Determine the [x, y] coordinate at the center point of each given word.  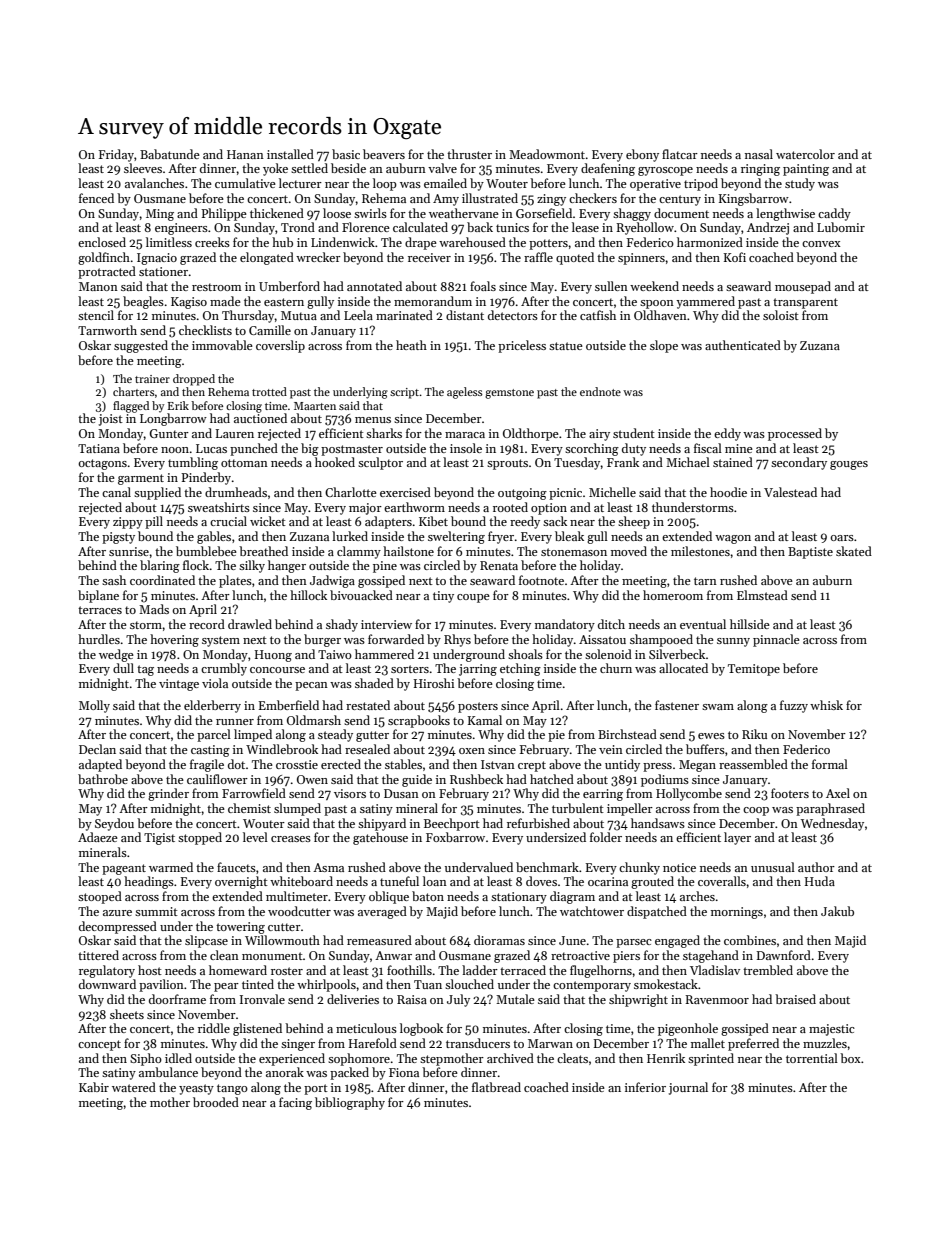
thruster [469, 154]
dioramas [499, 940]
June [572, 940]
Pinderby [206, 478]
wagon [733, 539]
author [816, 867]
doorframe [177, 999]
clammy [359, 552]
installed [290, 154]
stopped [200, 838]
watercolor [805, 154]
